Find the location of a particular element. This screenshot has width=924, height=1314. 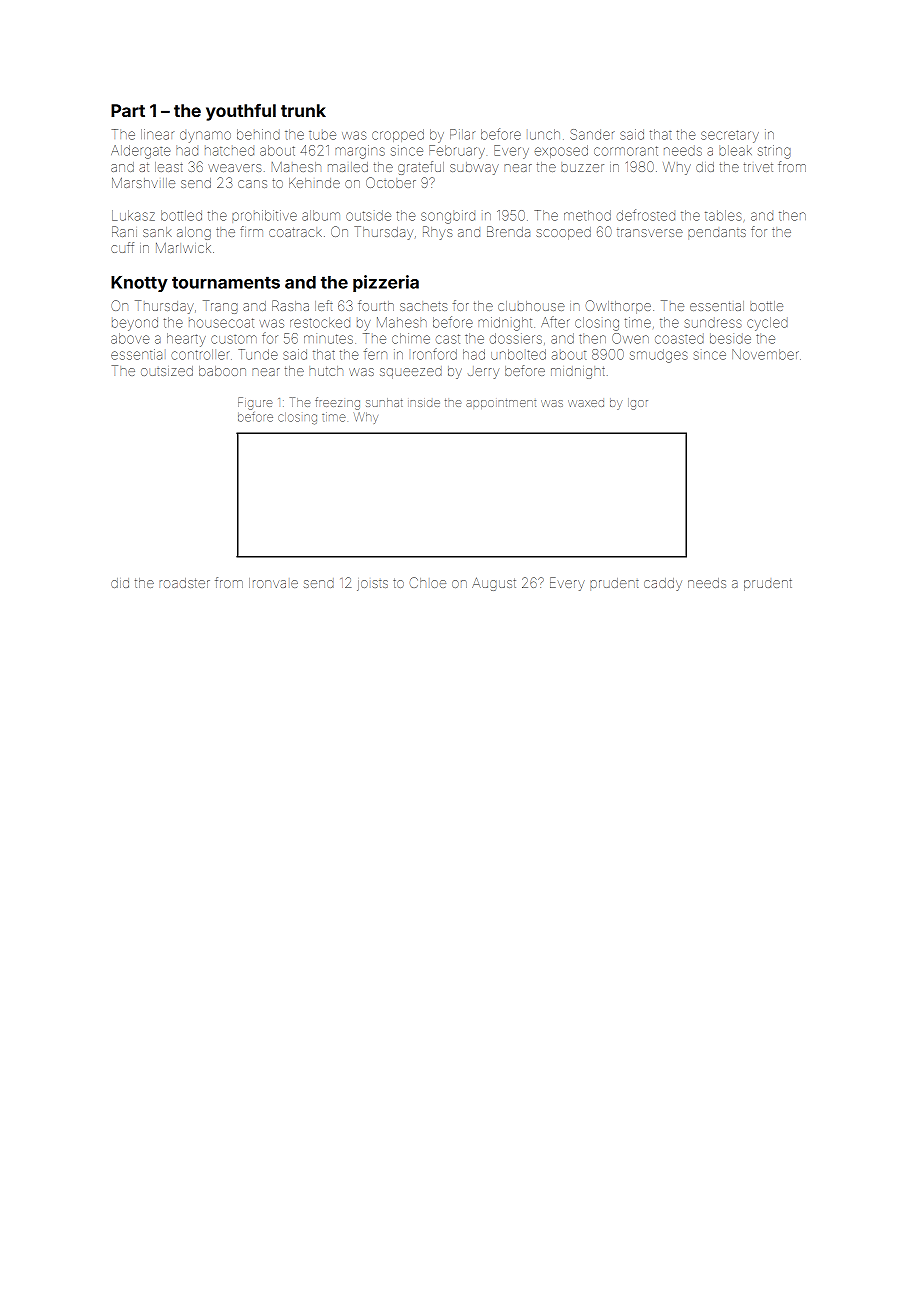

cormorant is located at coordinates (626, 151).
